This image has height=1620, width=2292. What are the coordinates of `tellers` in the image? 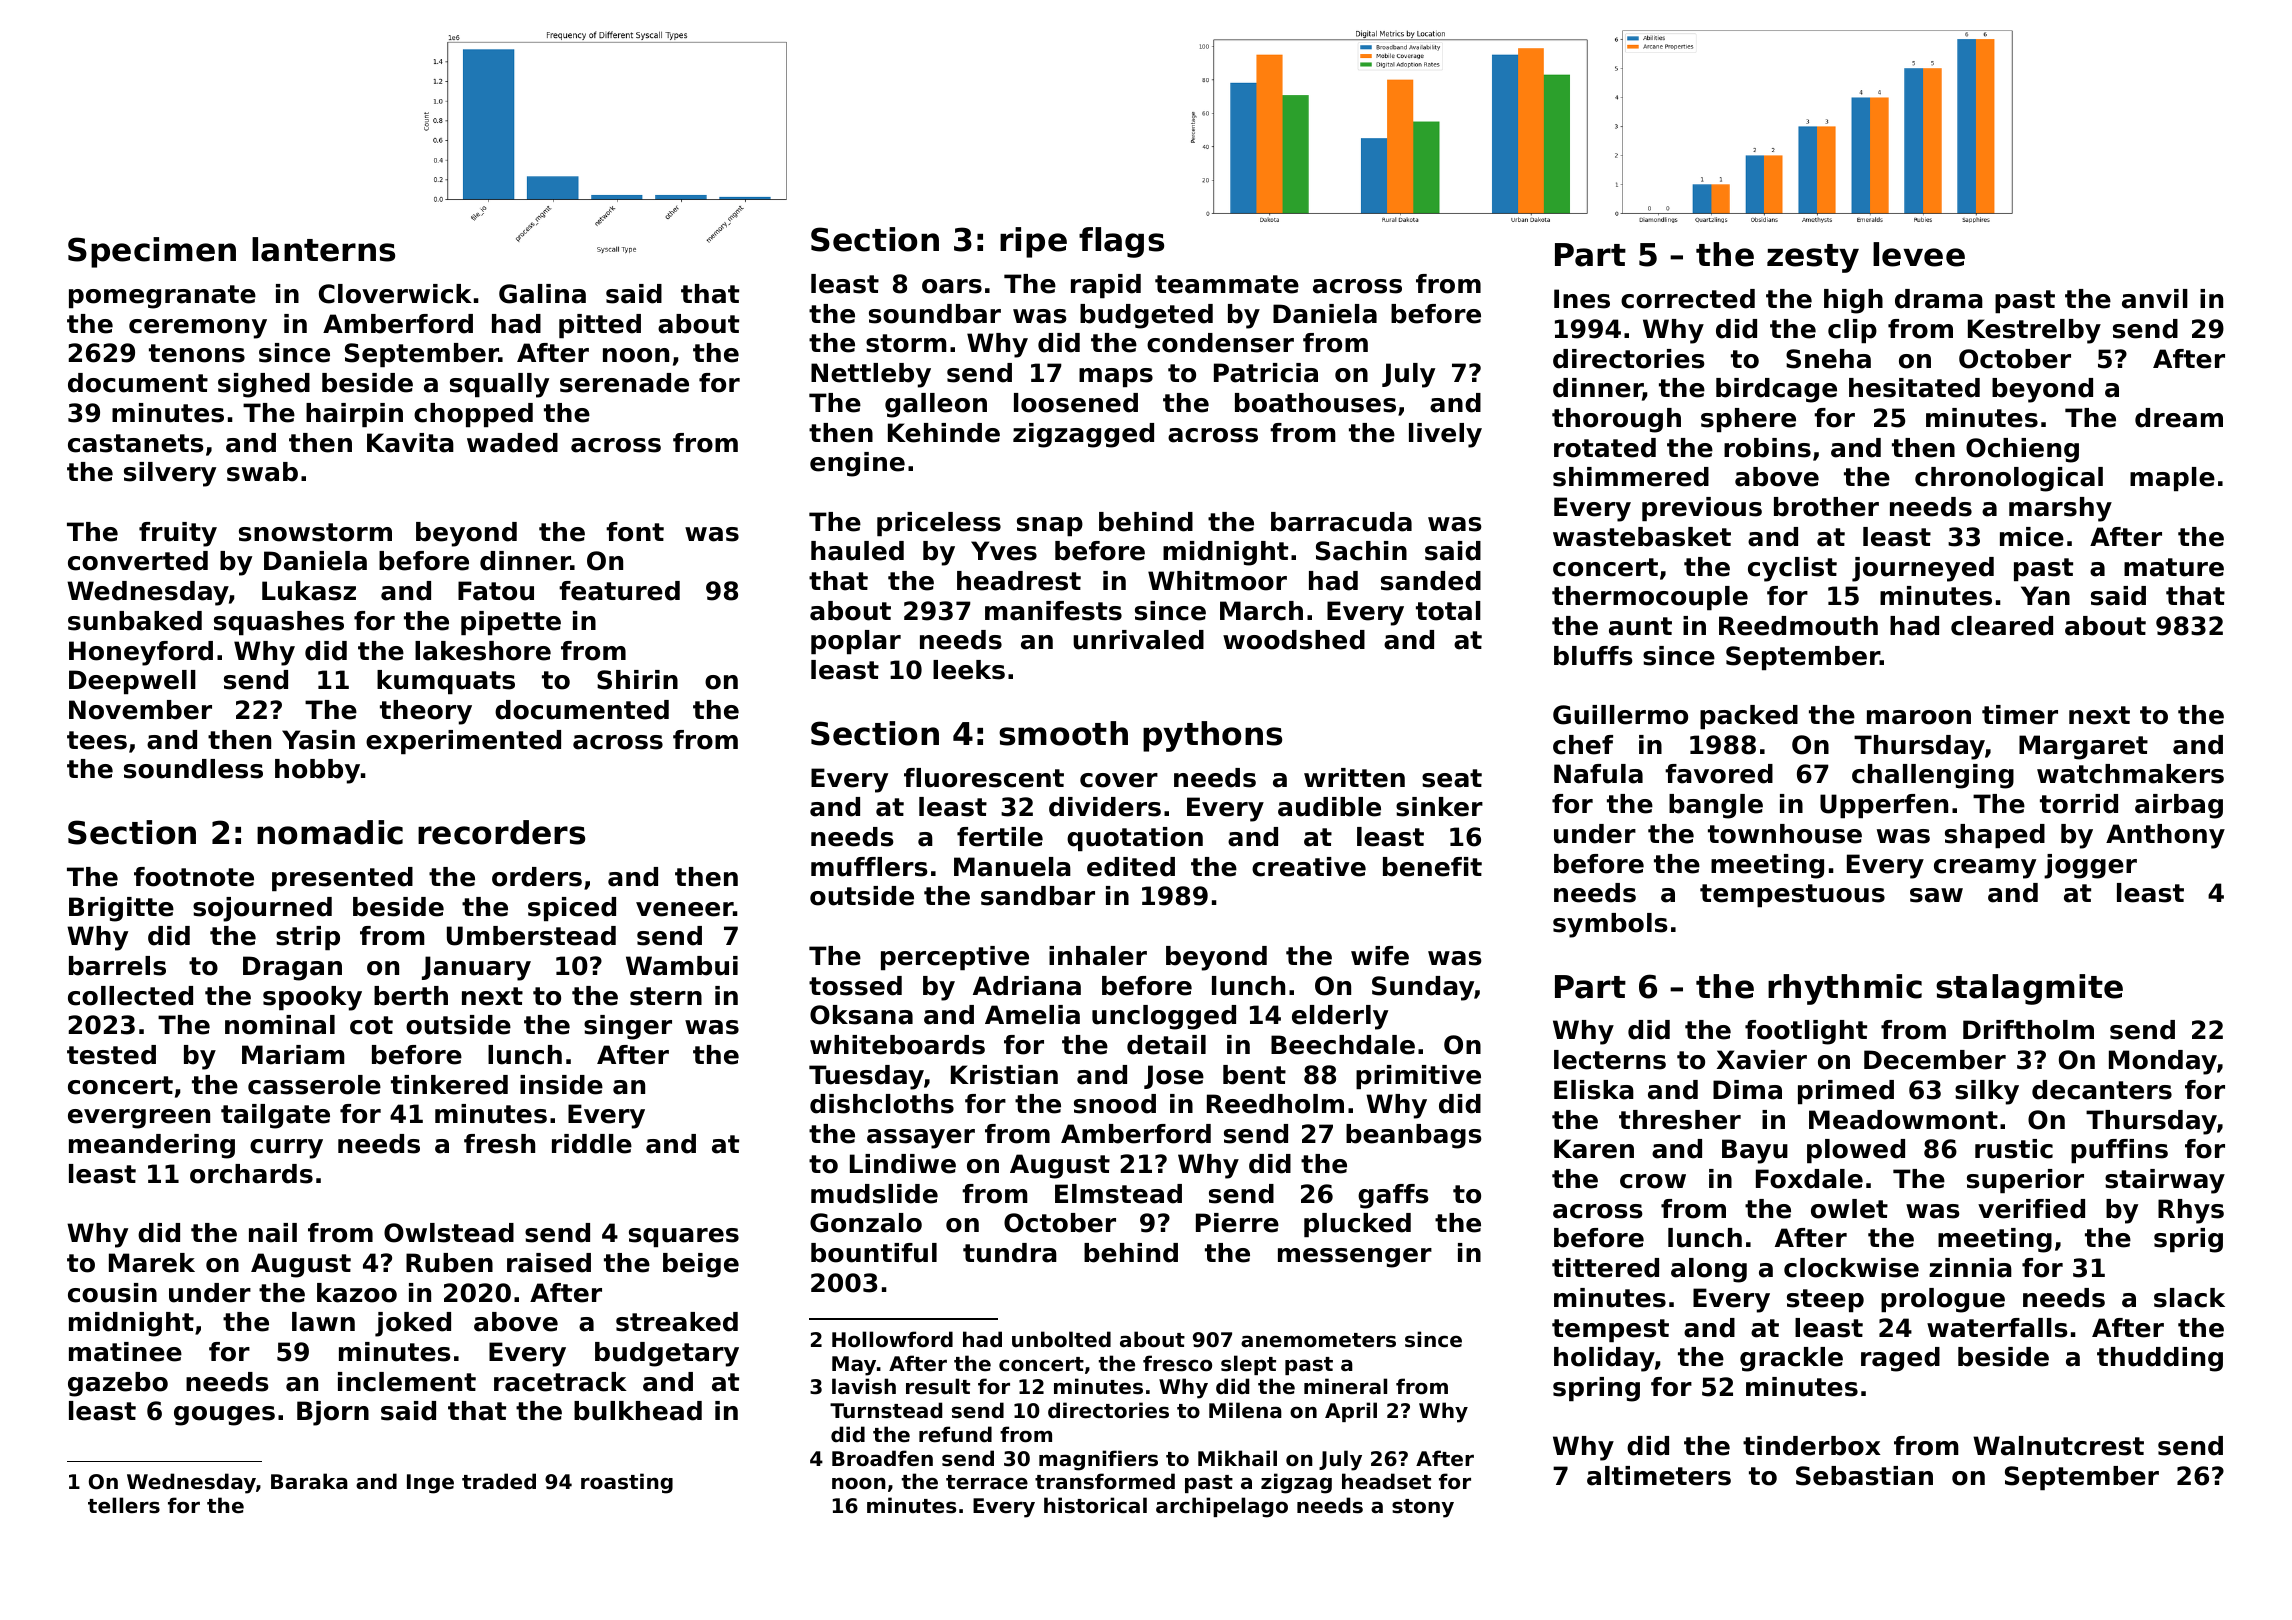 It's located at (124, 1505).
